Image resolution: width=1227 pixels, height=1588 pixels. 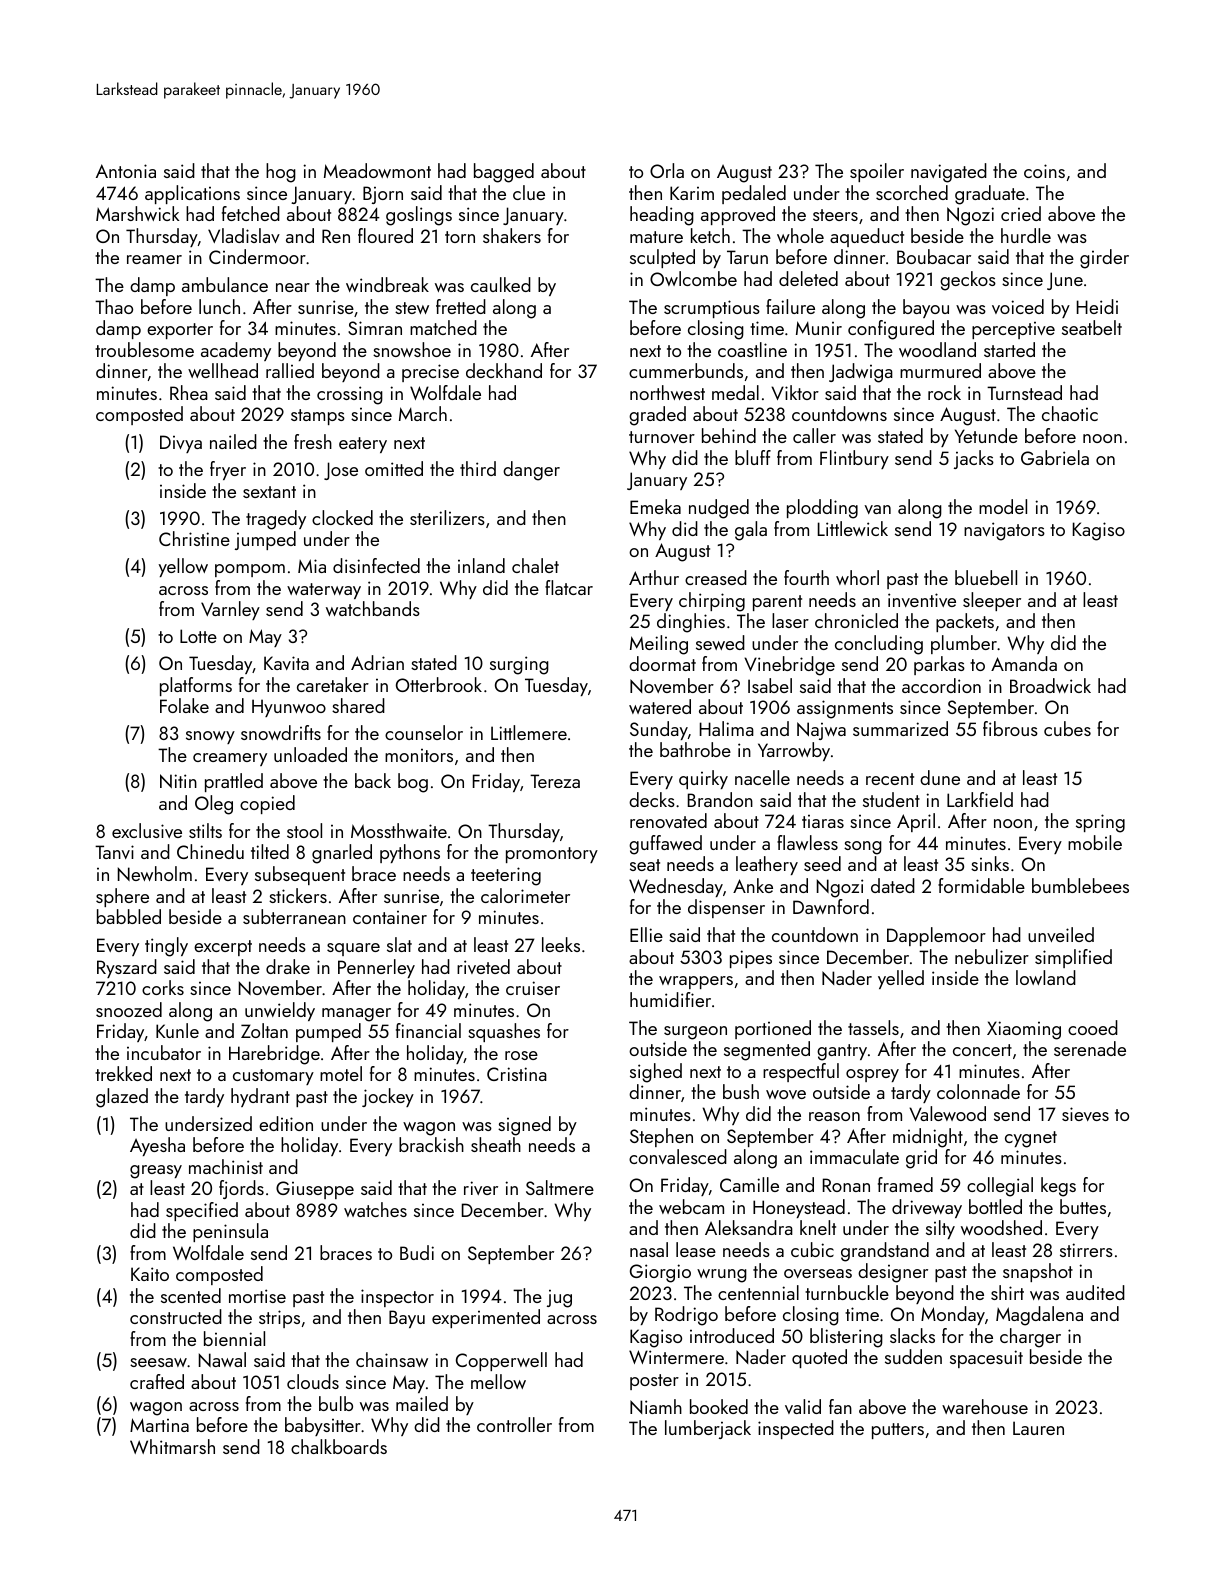 I want to click on Whitmarsh, so click(x=172, y=1446).
